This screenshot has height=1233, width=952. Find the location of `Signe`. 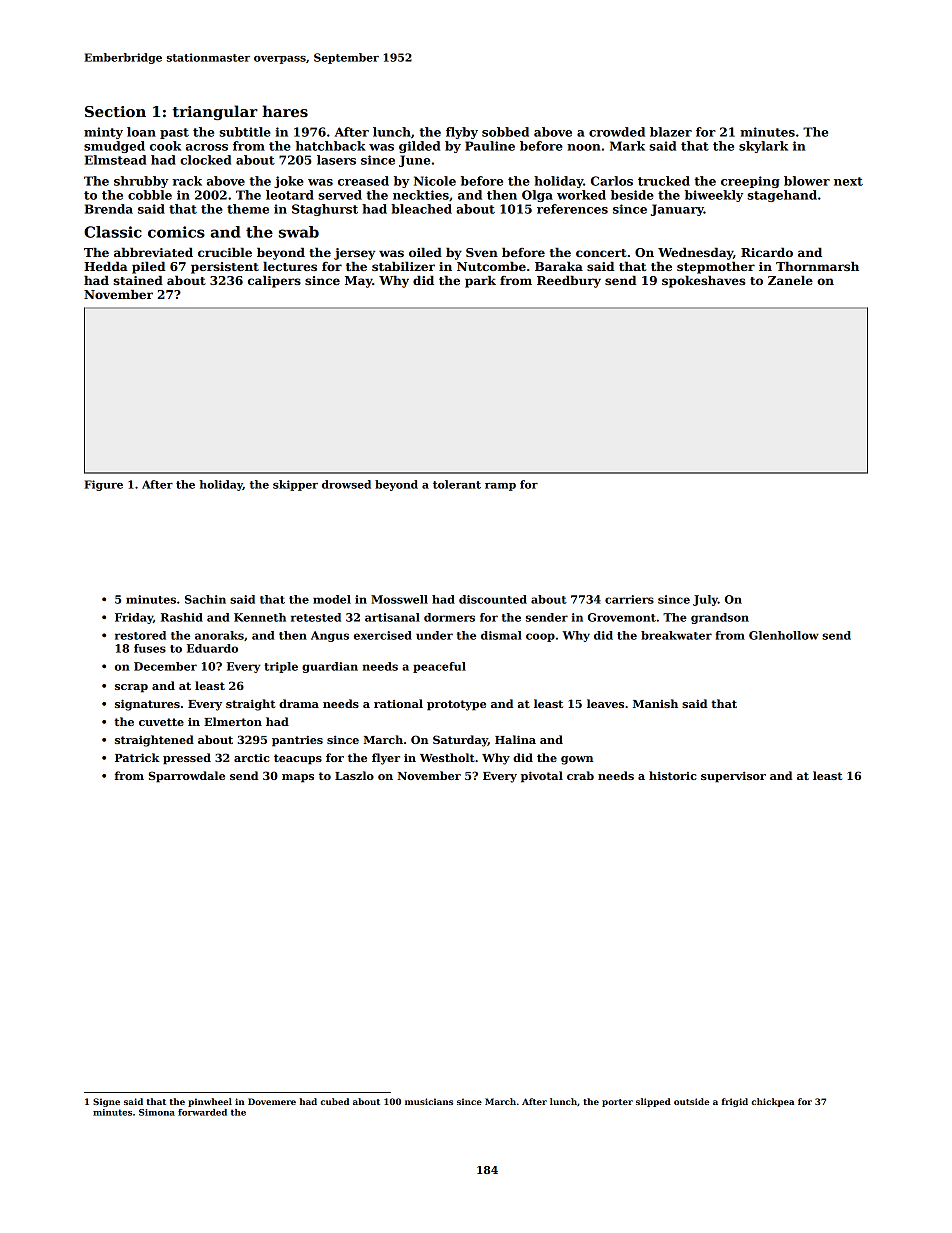

Signe is located at coordinates (106, 1102).
